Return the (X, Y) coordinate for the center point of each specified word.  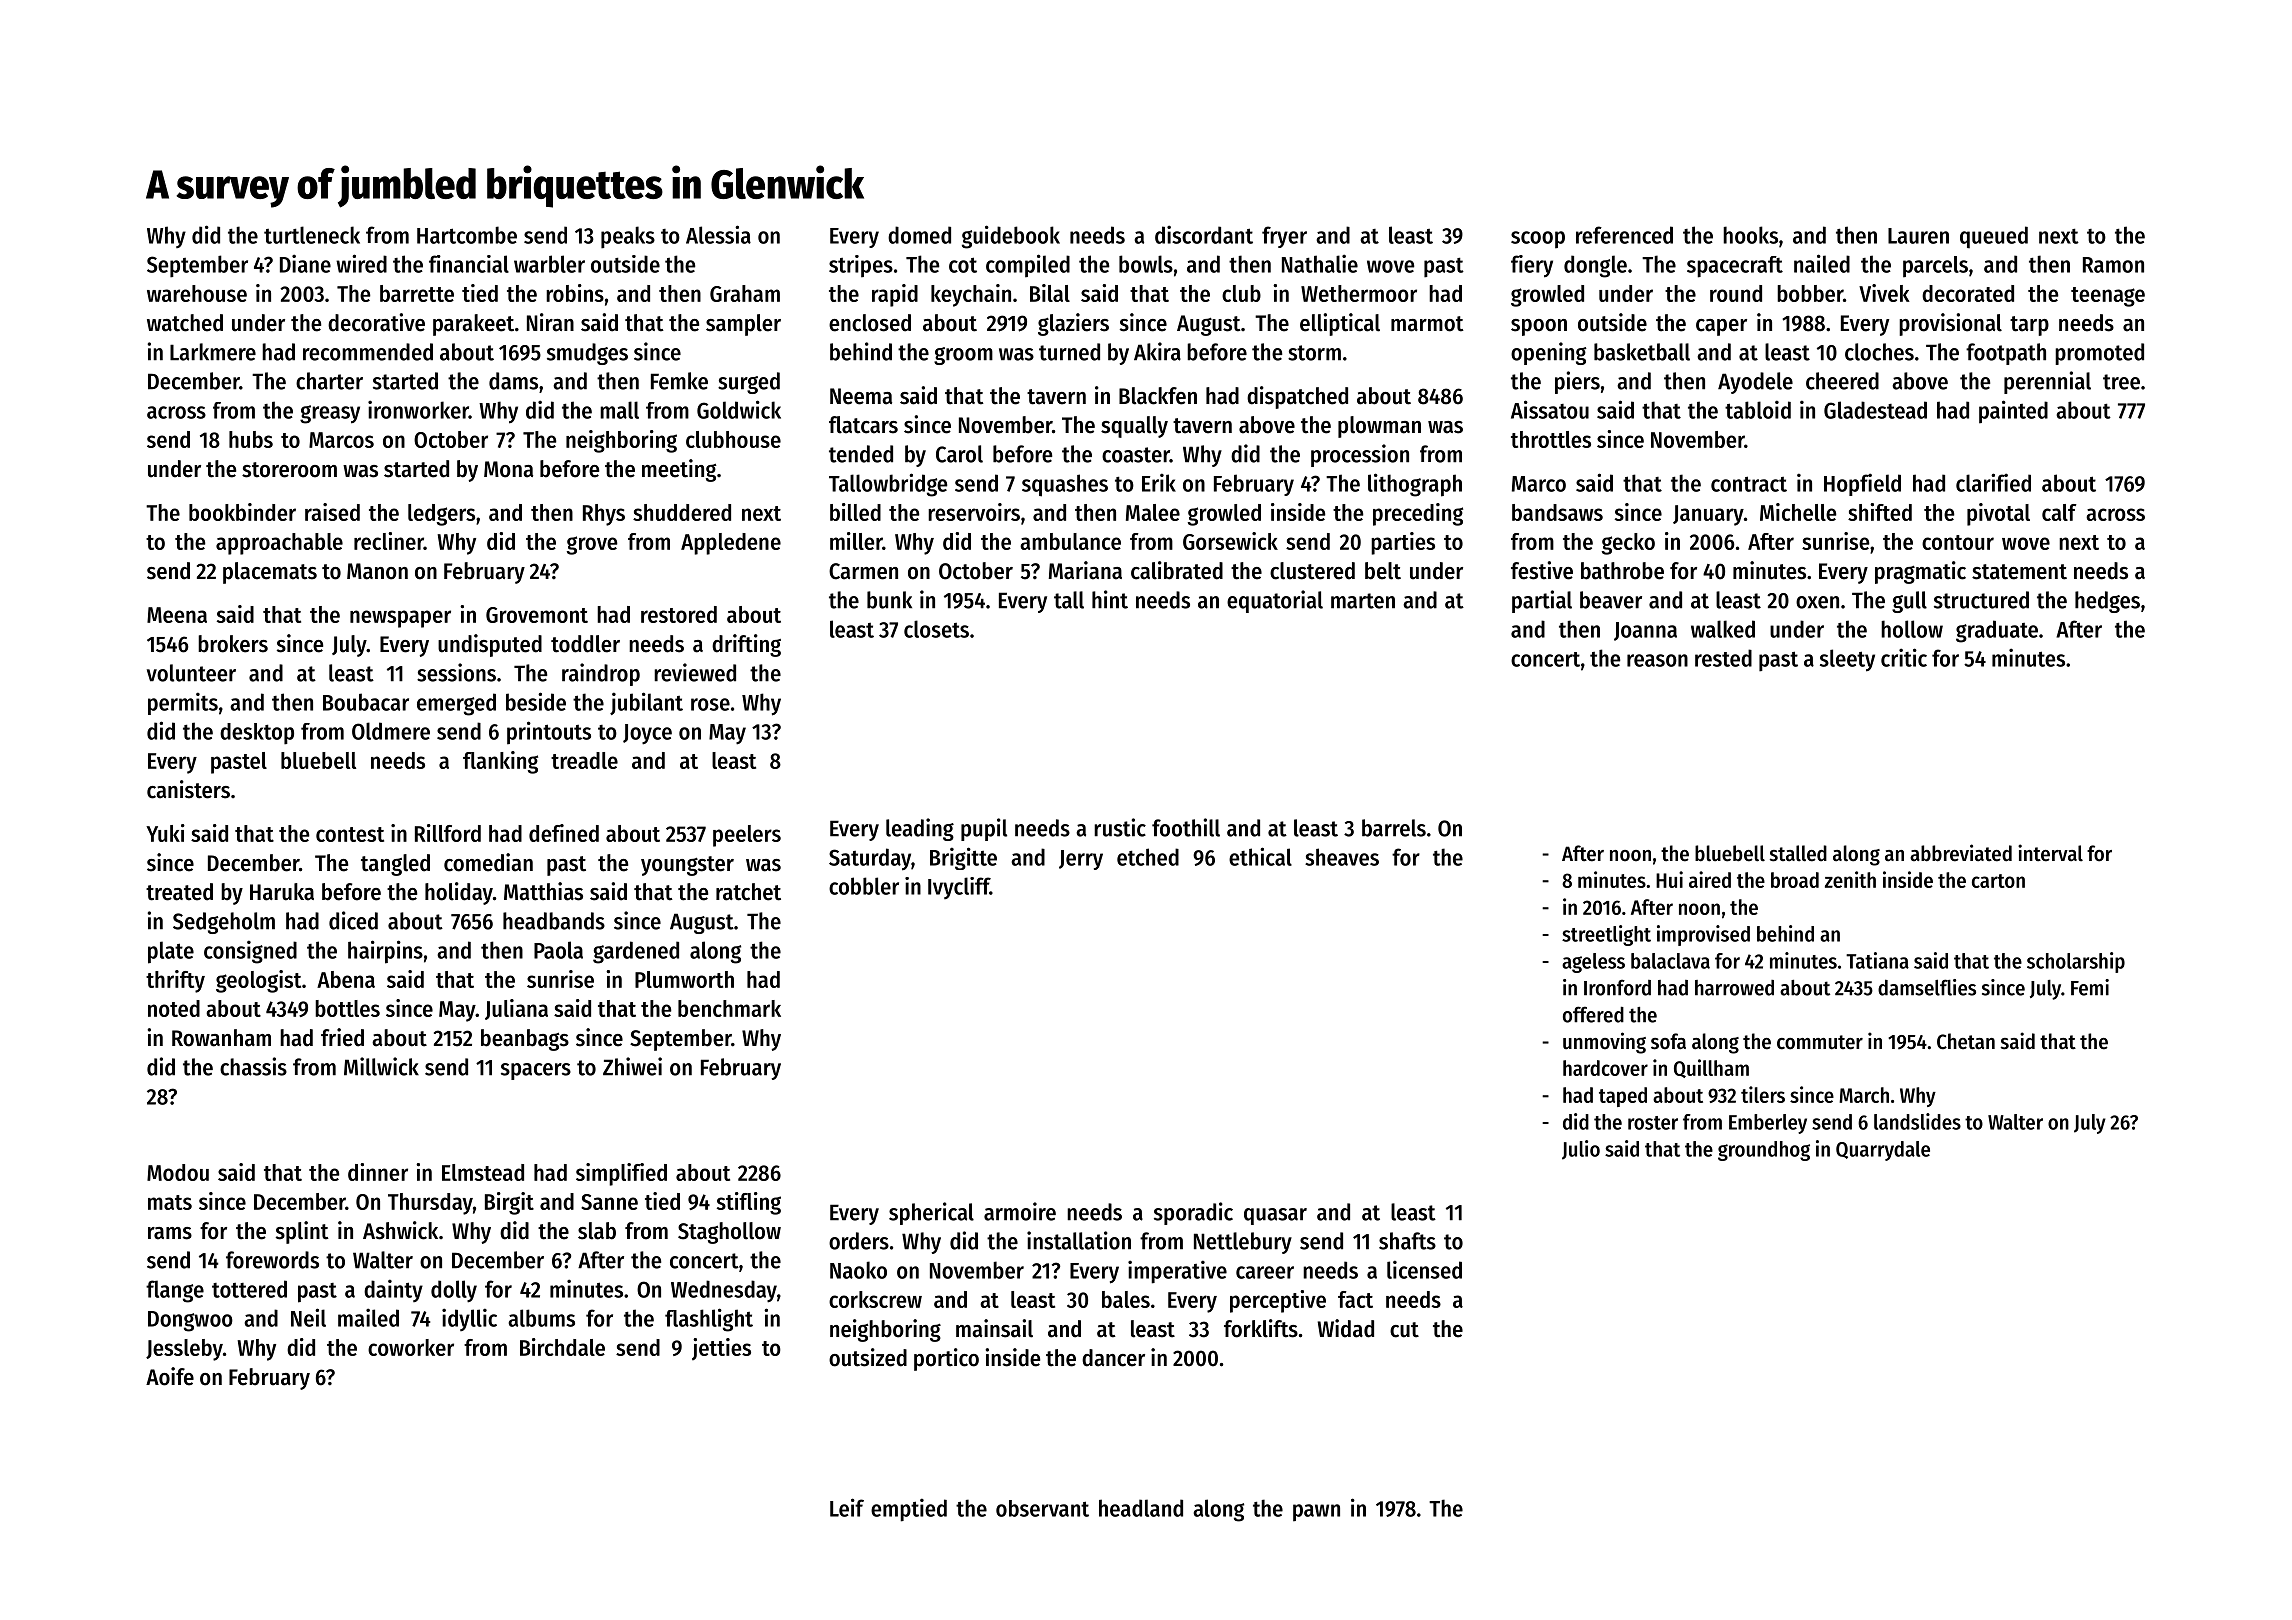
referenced (1624, 235)
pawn (1316, 1513)
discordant (1204, 234)
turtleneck (312, 235)
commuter (1820, 1042)
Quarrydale (1883, 1151)
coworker (411, 1347)
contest (350, 834)
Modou (178, 1172)
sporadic (1193, 1213)
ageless (1593, 963)
